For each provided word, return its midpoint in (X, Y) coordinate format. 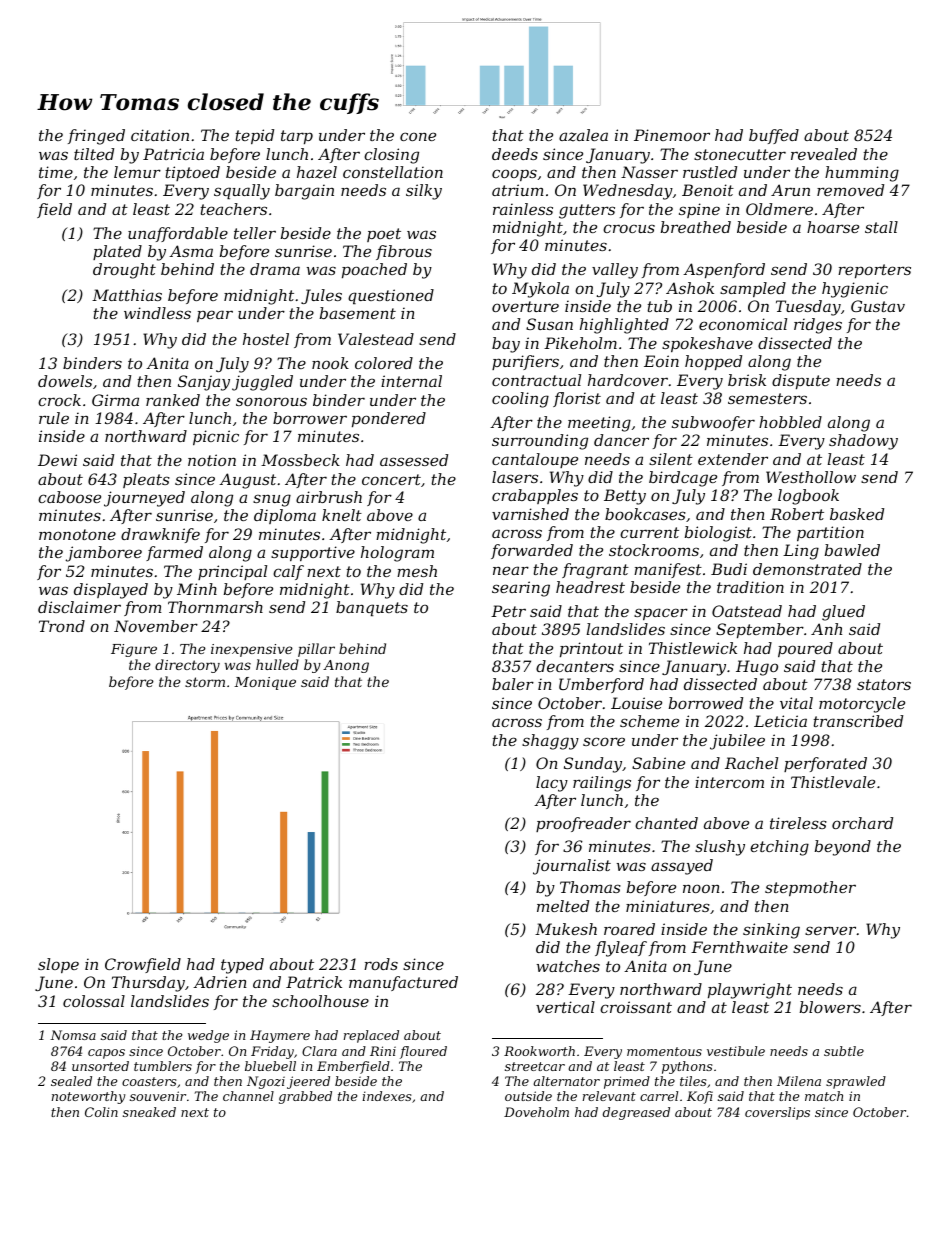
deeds (515, 154)
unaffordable (178, 234)
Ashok (690, 288)
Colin (101, 1112)
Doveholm (536, 1112)
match (824, 1096)
